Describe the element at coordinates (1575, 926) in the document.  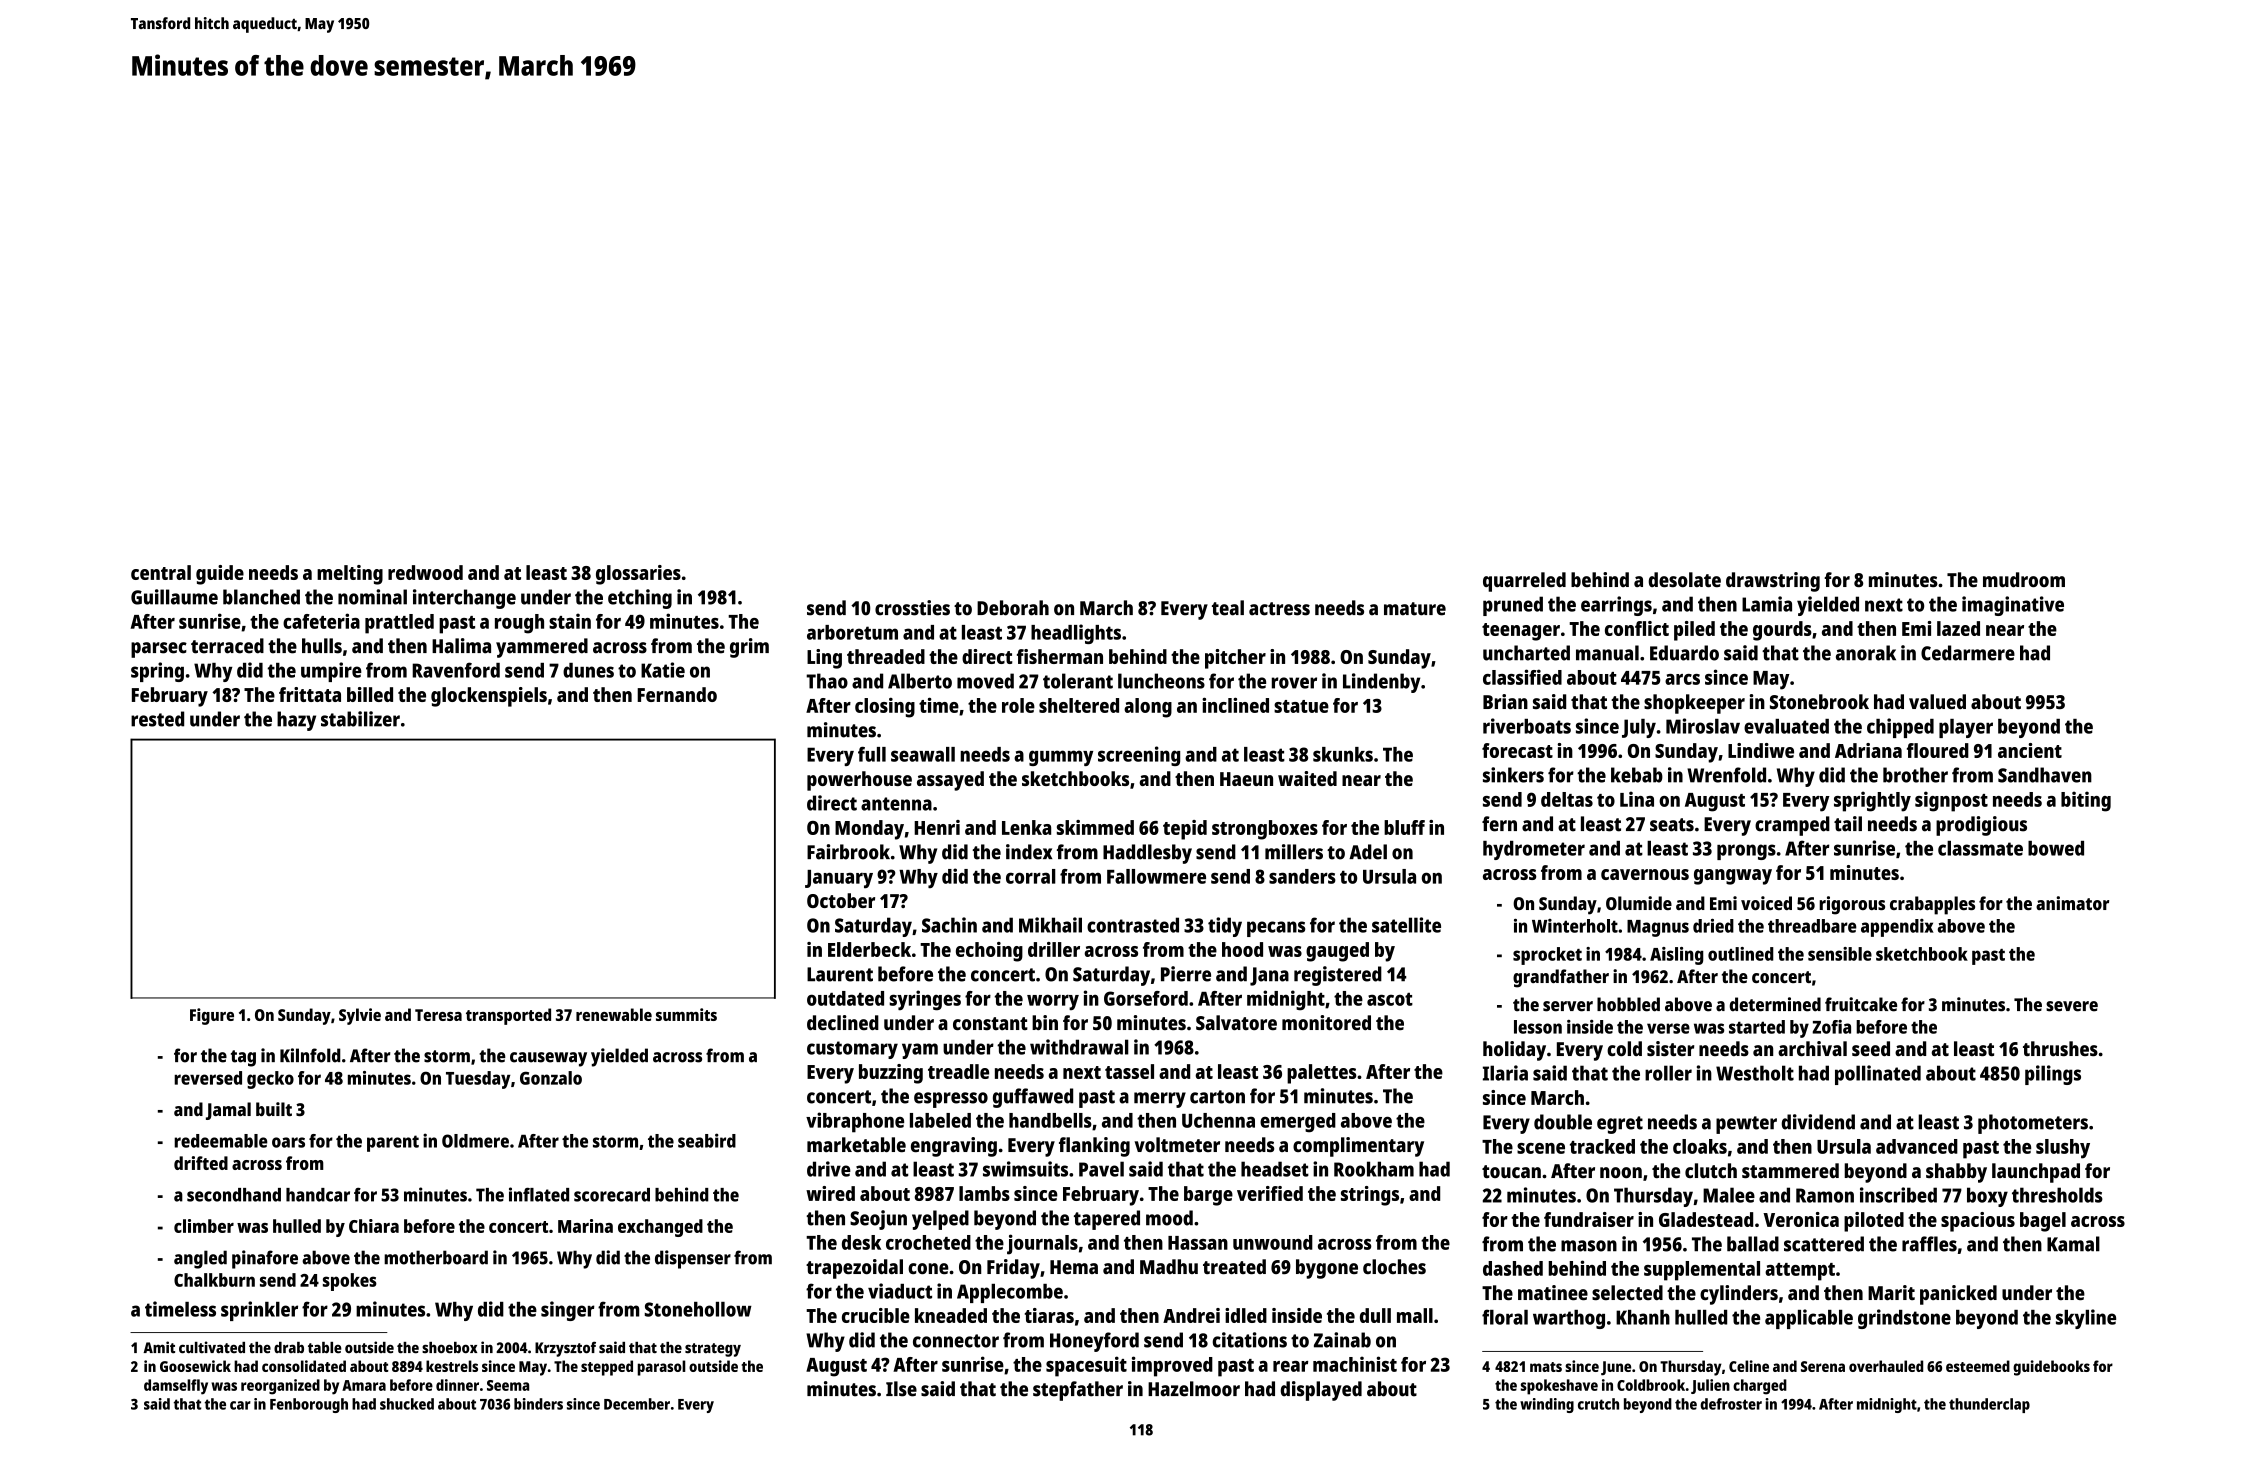
I see `Winterholt` at that location.
